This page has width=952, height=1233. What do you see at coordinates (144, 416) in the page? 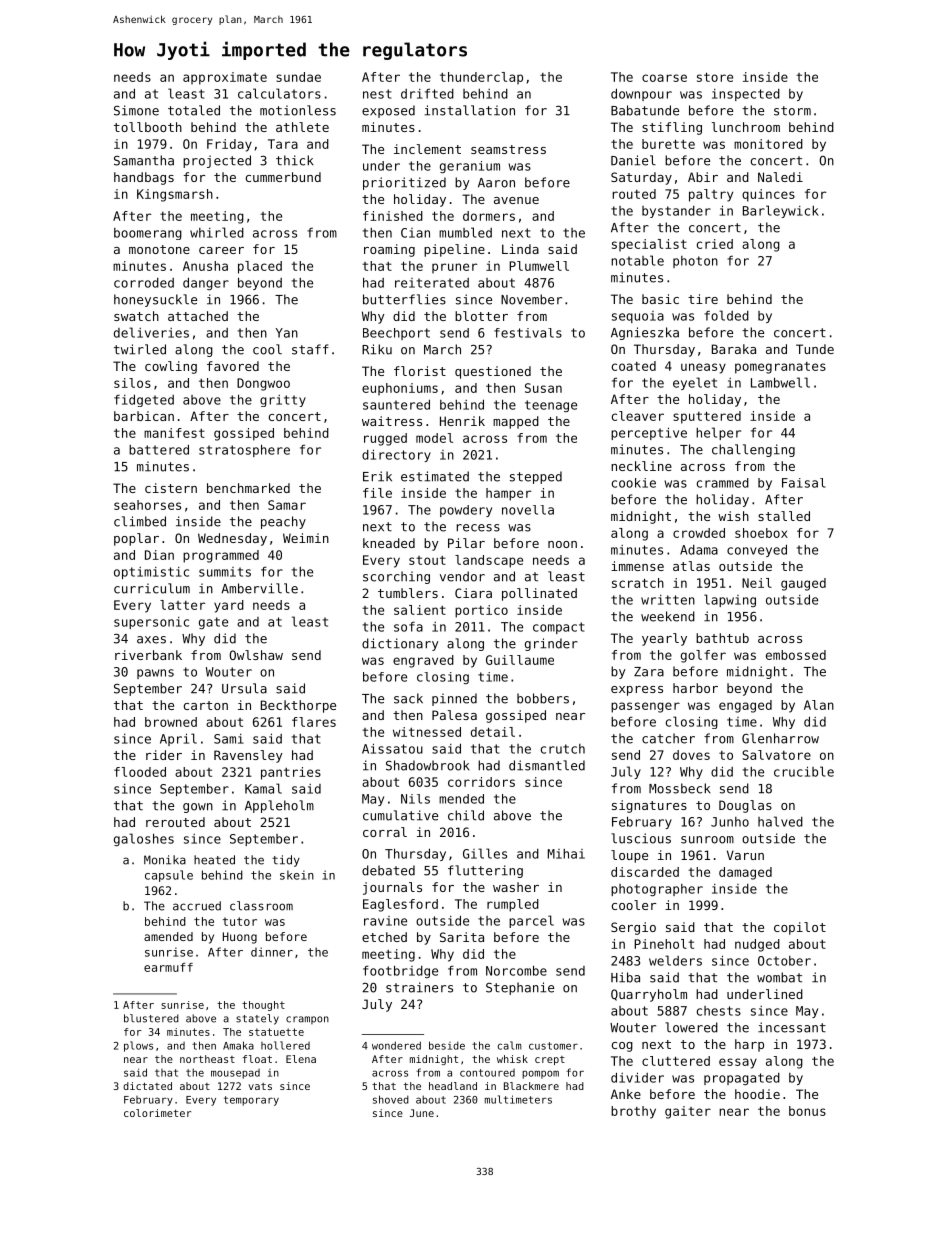
I see `barbican` at bounding box center [144, 416].
